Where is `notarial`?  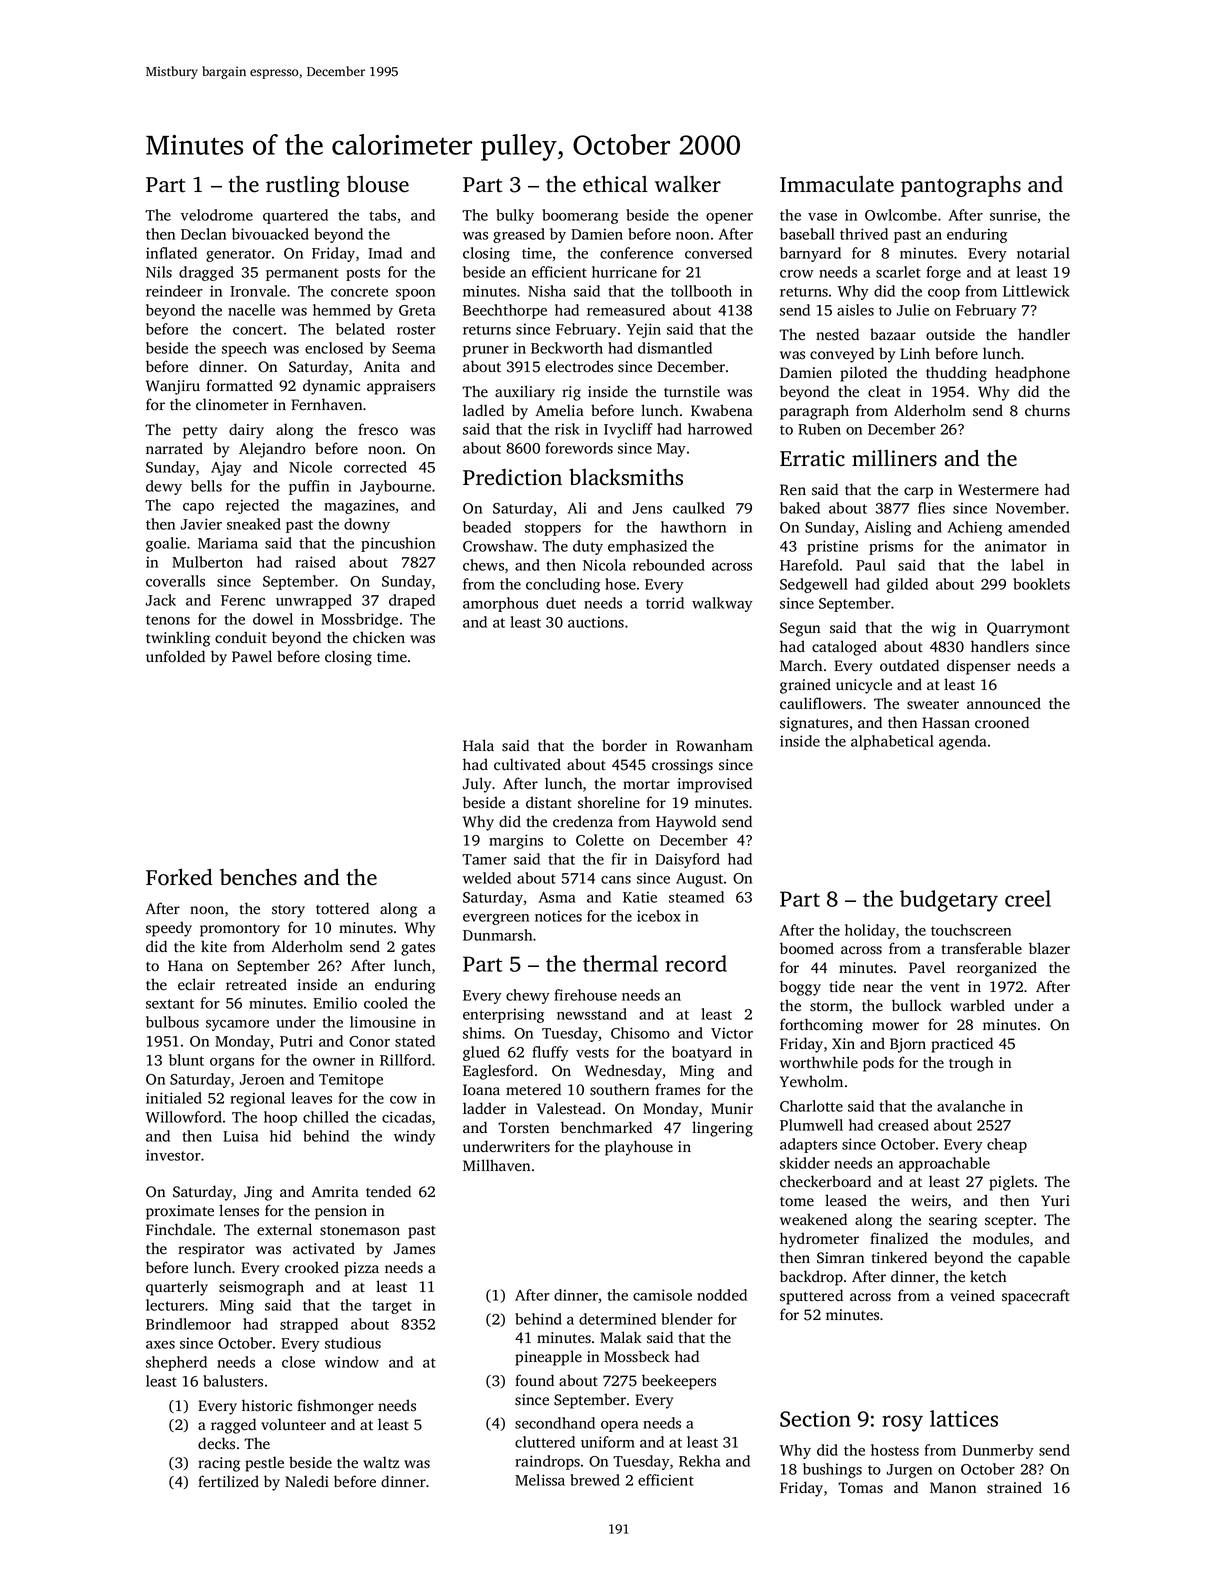
notarial is located at coordinates (1043, 253).
